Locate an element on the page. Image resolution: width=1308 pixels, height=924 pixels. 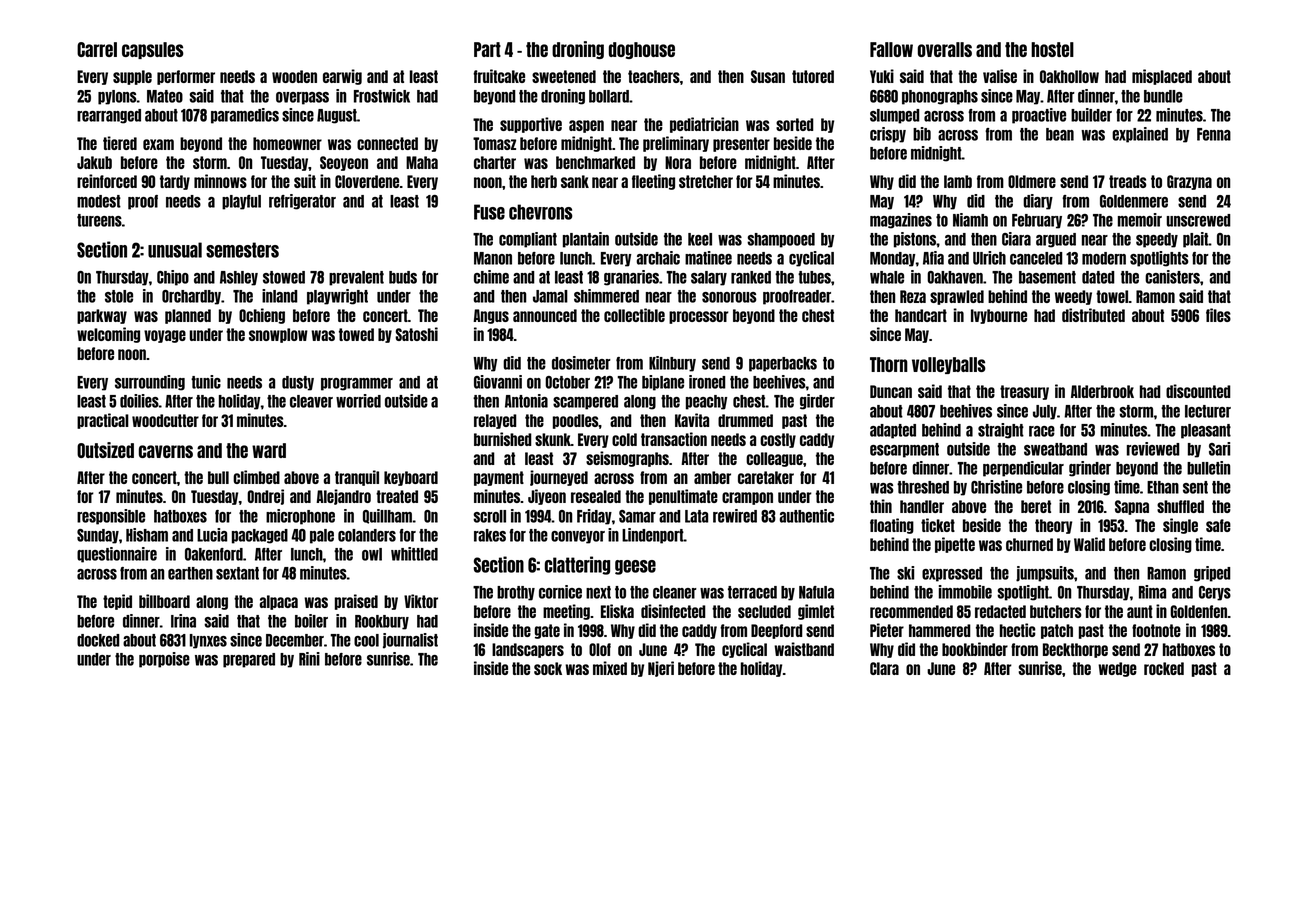
volleyballs is located at coordinates (949, 365).
